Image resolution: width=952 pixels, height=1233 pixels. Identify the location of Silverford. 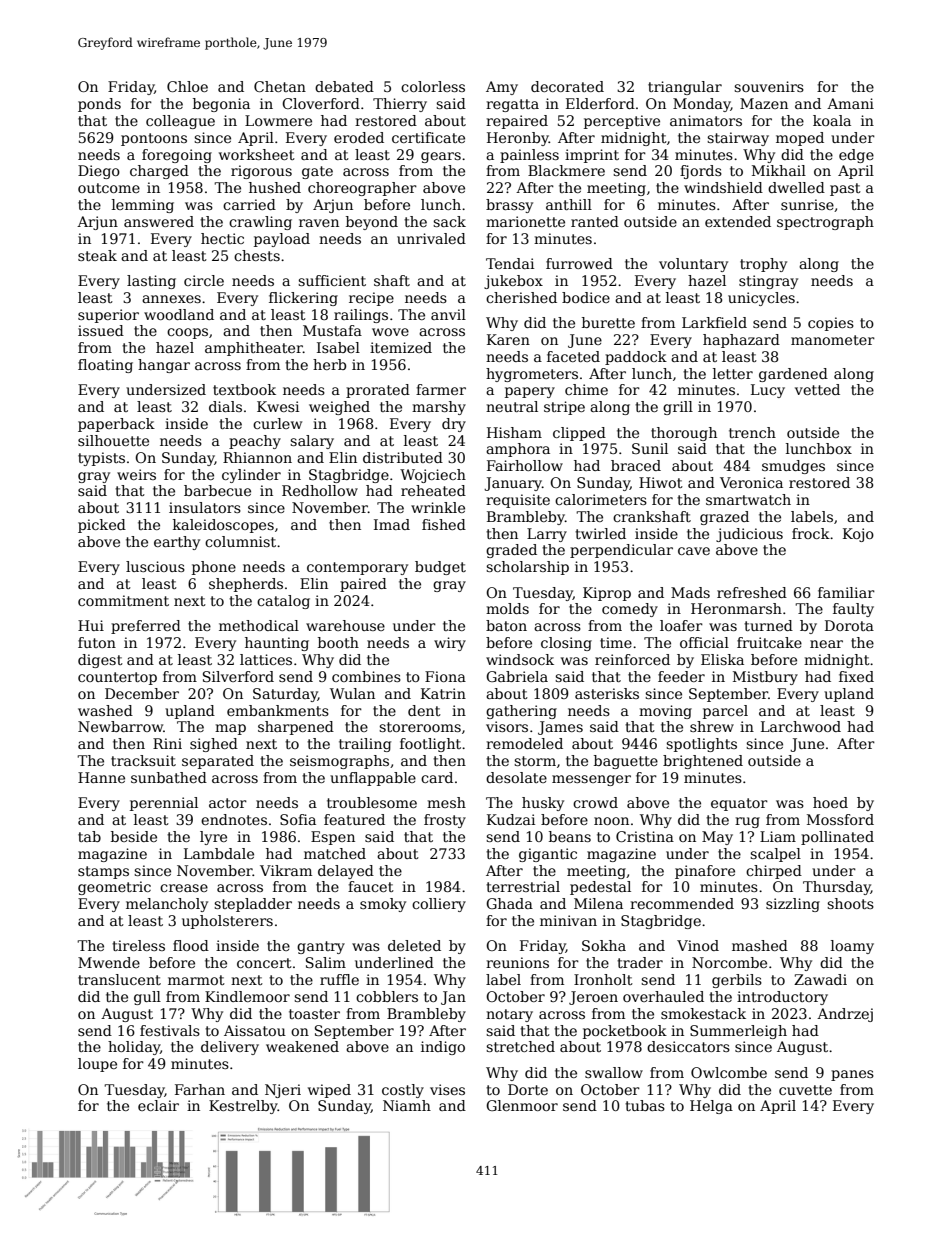
(238, 676).
